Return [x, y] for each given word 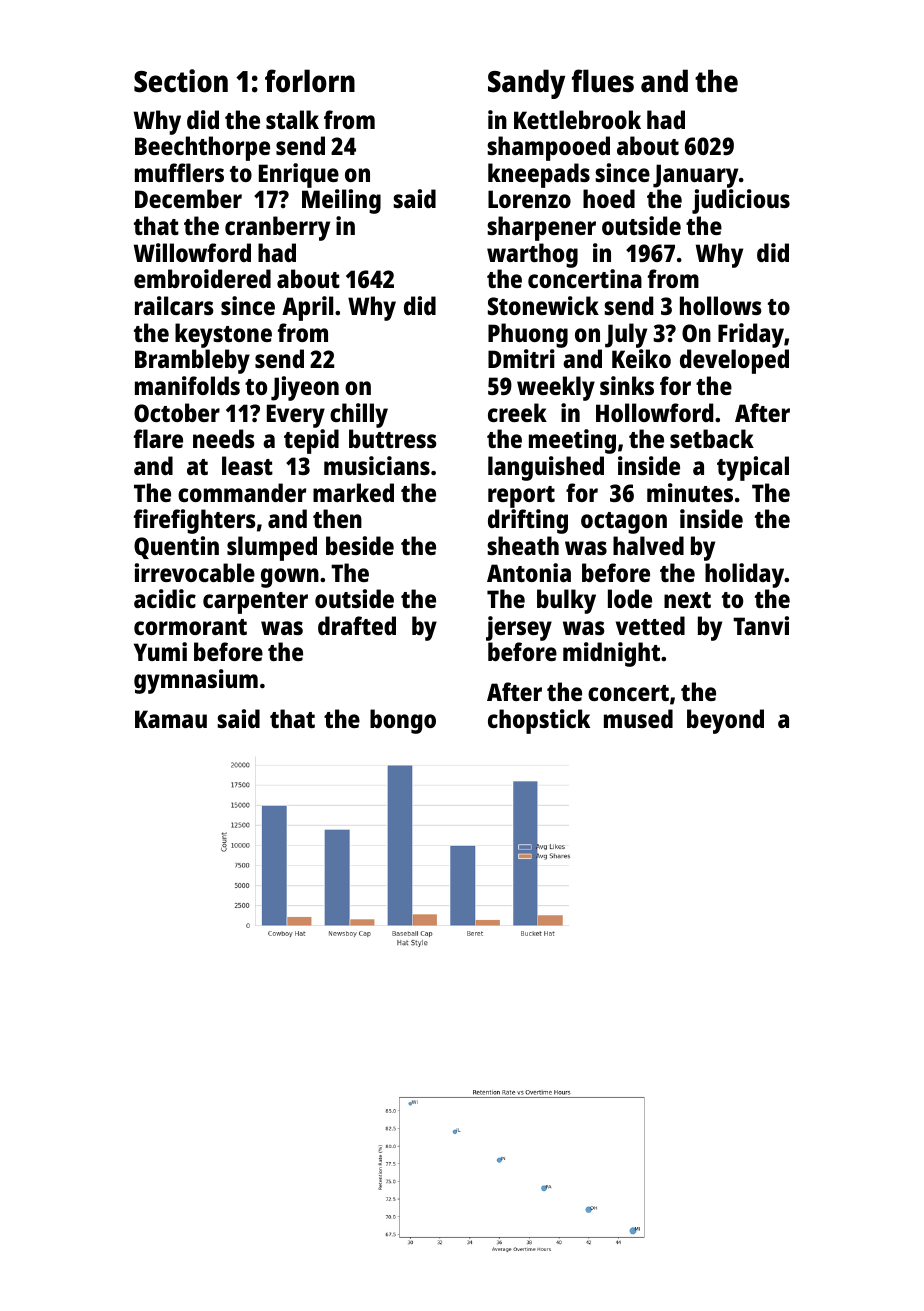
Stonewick [543, 305]
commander [242, 492]
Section [181, 81]
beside [360, 545]
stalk [292, 119]
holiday [745, 575]
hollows [720, 305]
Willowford [192, 252]
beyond [725, 721]
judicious [741, 201]
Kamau [171, 719]
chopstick [539, 721]
